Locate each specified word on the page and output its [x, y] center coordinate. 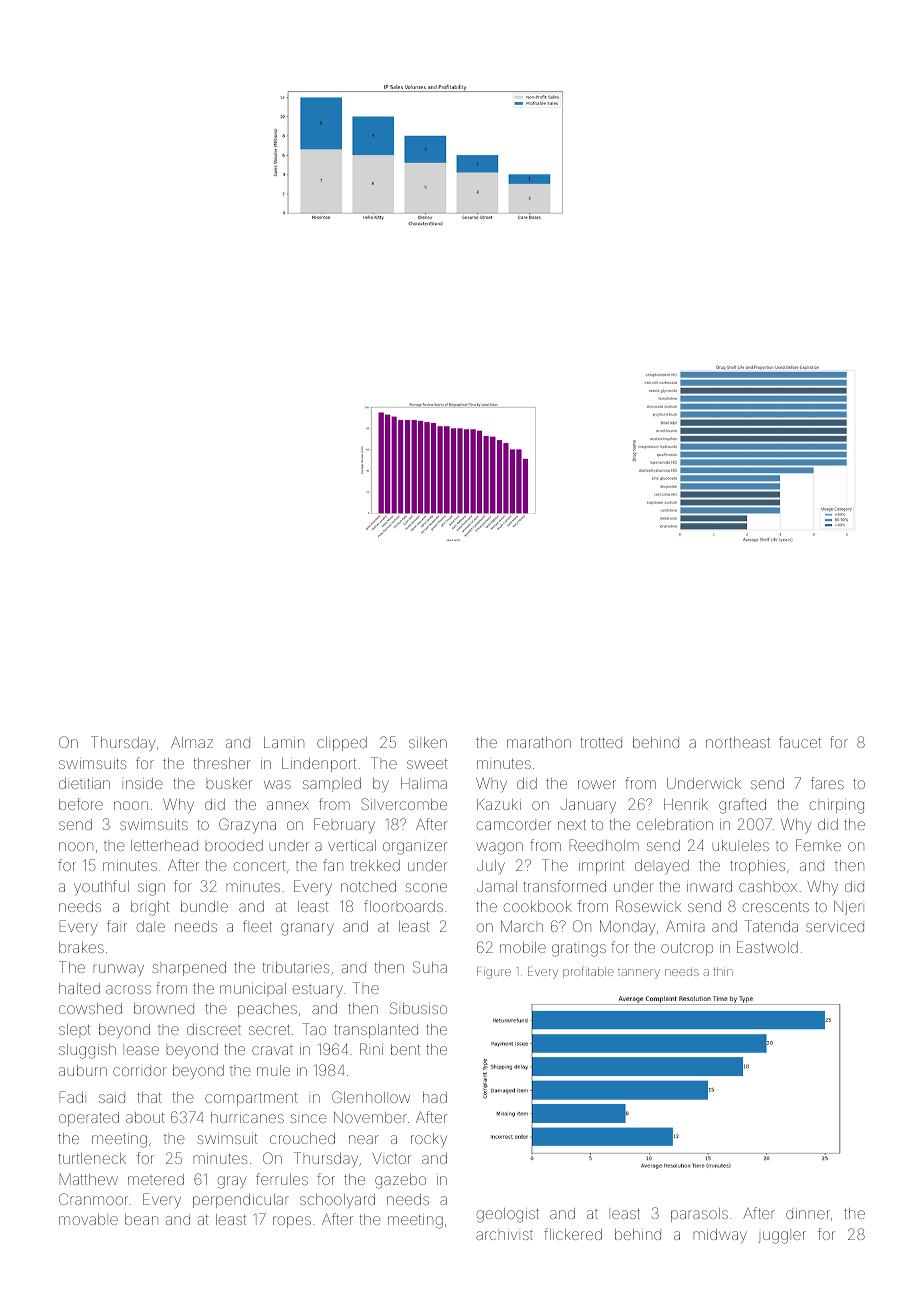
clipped [342, 744]
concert [260, 866]
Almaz [192, 742]
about [145, 1117]
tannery [639, 974]
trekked [375, 865]
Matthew [89, 1179]
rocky [429, 1140]
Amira [685, 926]
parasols [699, 1215]
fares [827, 783]
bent [405, 1049]
